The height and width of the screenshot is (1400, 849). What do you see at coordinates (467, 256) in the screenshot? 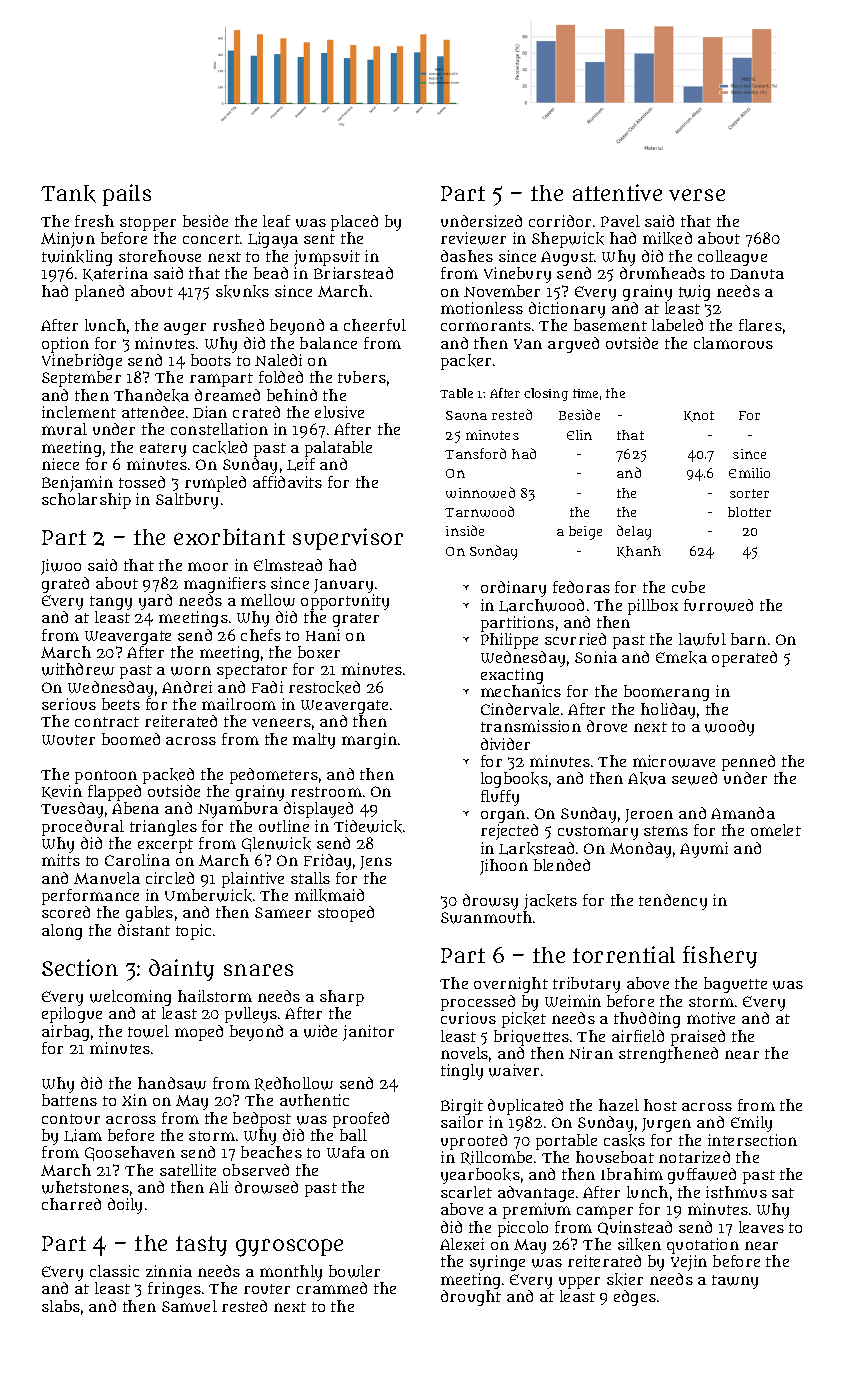
I see `dashes` at bounding box center [467, 256].
